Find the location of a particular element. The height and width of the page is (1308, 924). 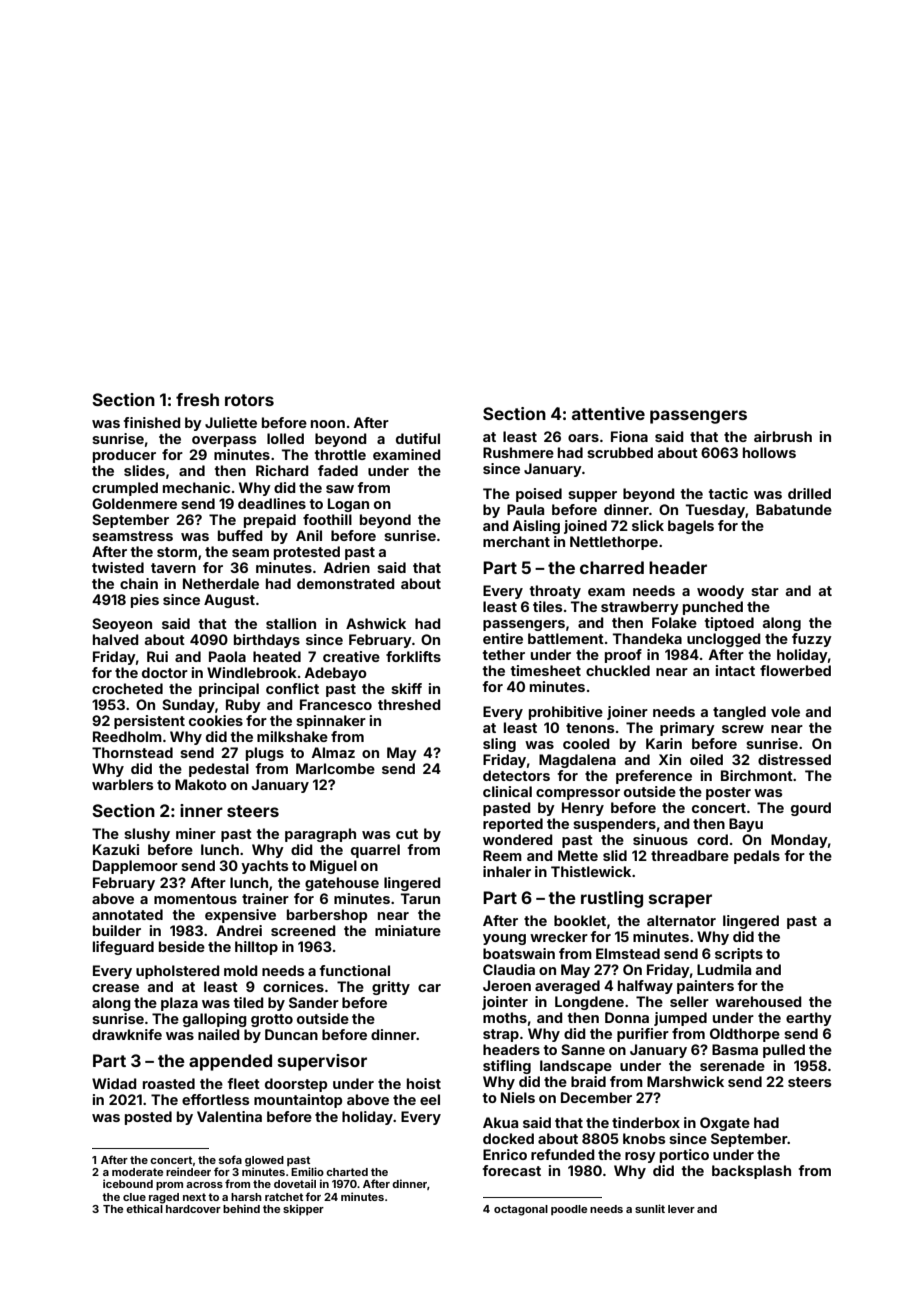

Paula is located at coordinates (525, 509).
